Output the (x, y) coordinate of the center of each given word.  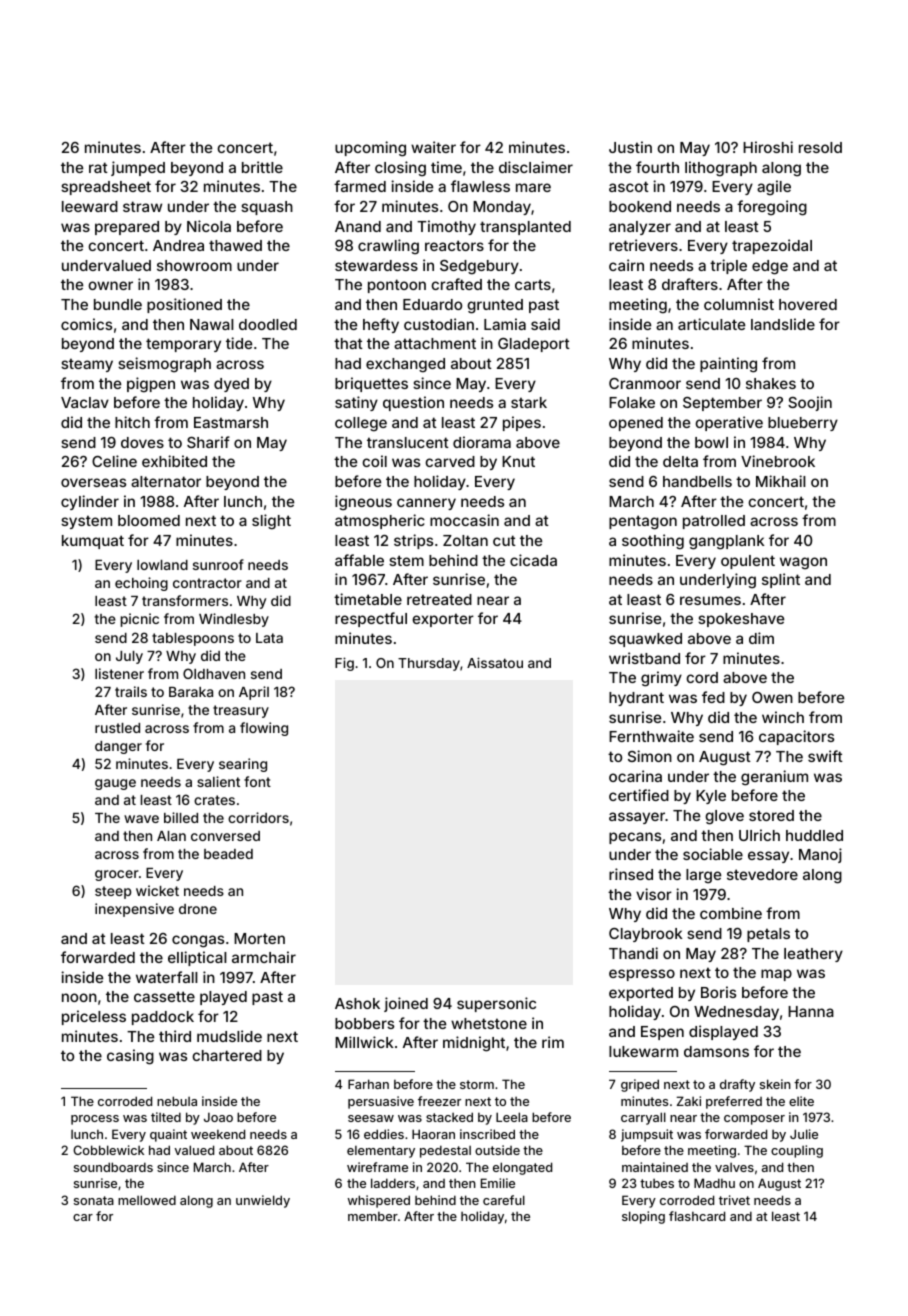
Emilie (498, 1183)
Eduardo (432, 304)
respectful (371, 619)
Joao (218, 1117)
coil (374, 461)
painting (728, 365)
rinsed (631, 874)
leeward (90, 206)
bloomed (149, 520)
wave (141, 819)
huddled (814, 835)
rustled (117, 728)
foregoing (772, 208)
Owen (772, 697)
